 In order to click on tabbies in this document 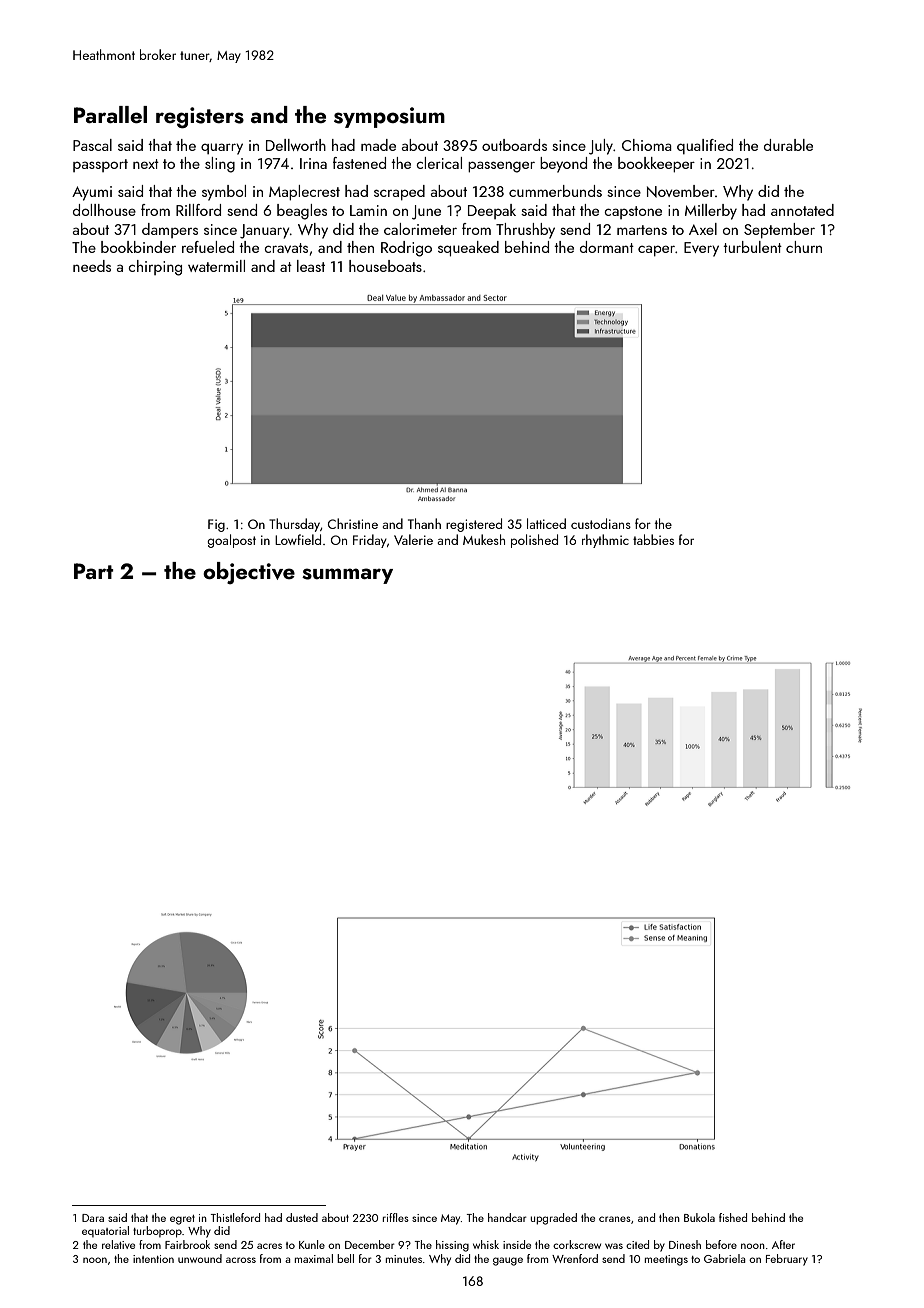, I will do `click(653, 539)`.
